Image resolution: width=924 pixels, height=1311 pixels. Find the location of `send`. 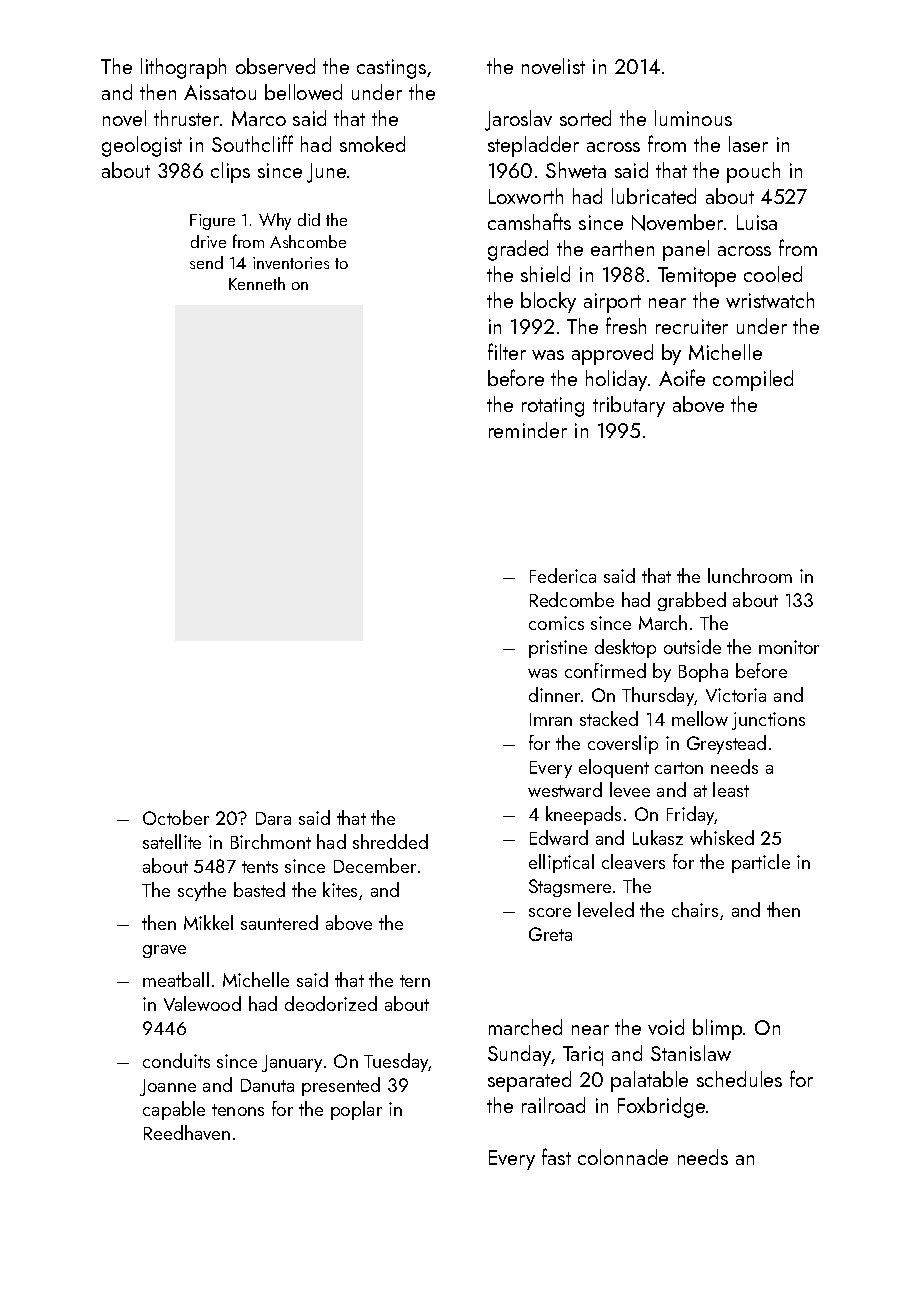

send is located at coordinates (206, 262).
